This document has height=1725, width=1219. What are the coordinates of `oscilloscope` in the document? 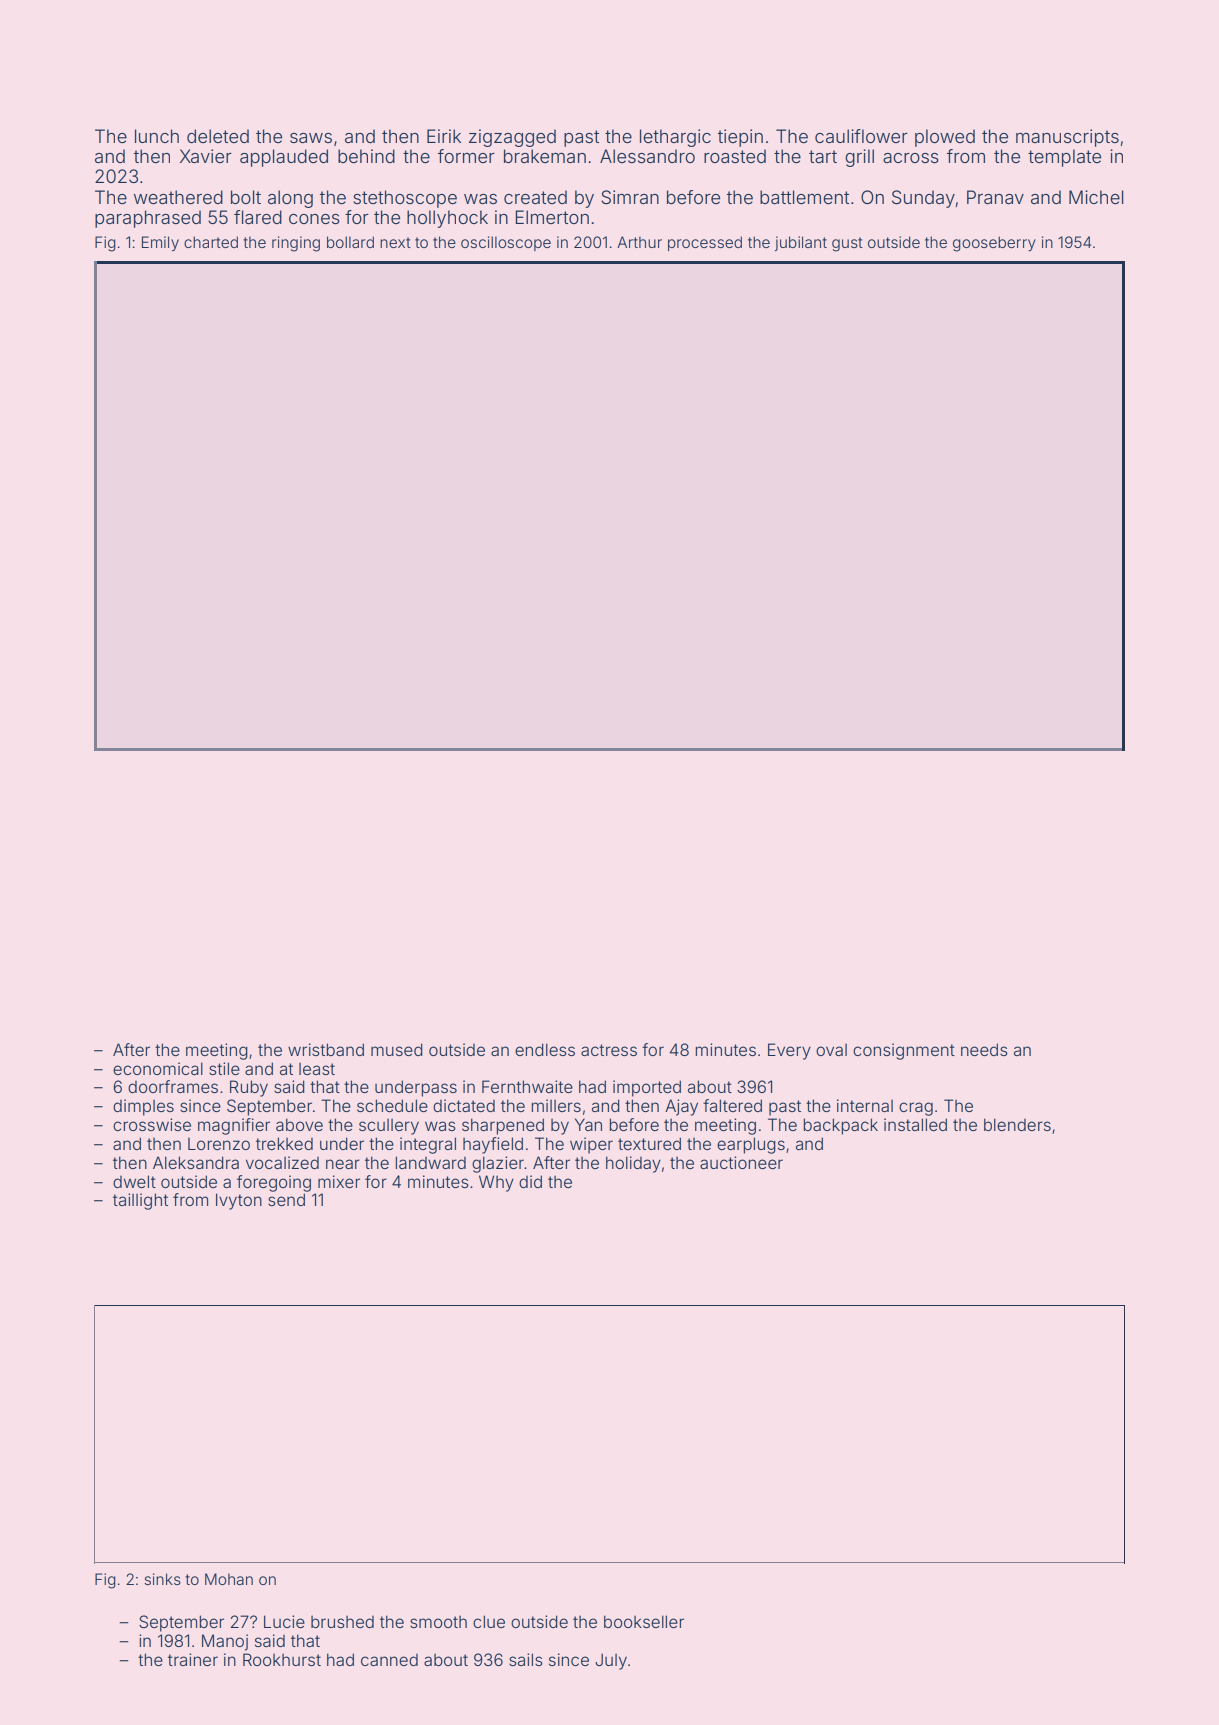 It's located at (506, 243).
